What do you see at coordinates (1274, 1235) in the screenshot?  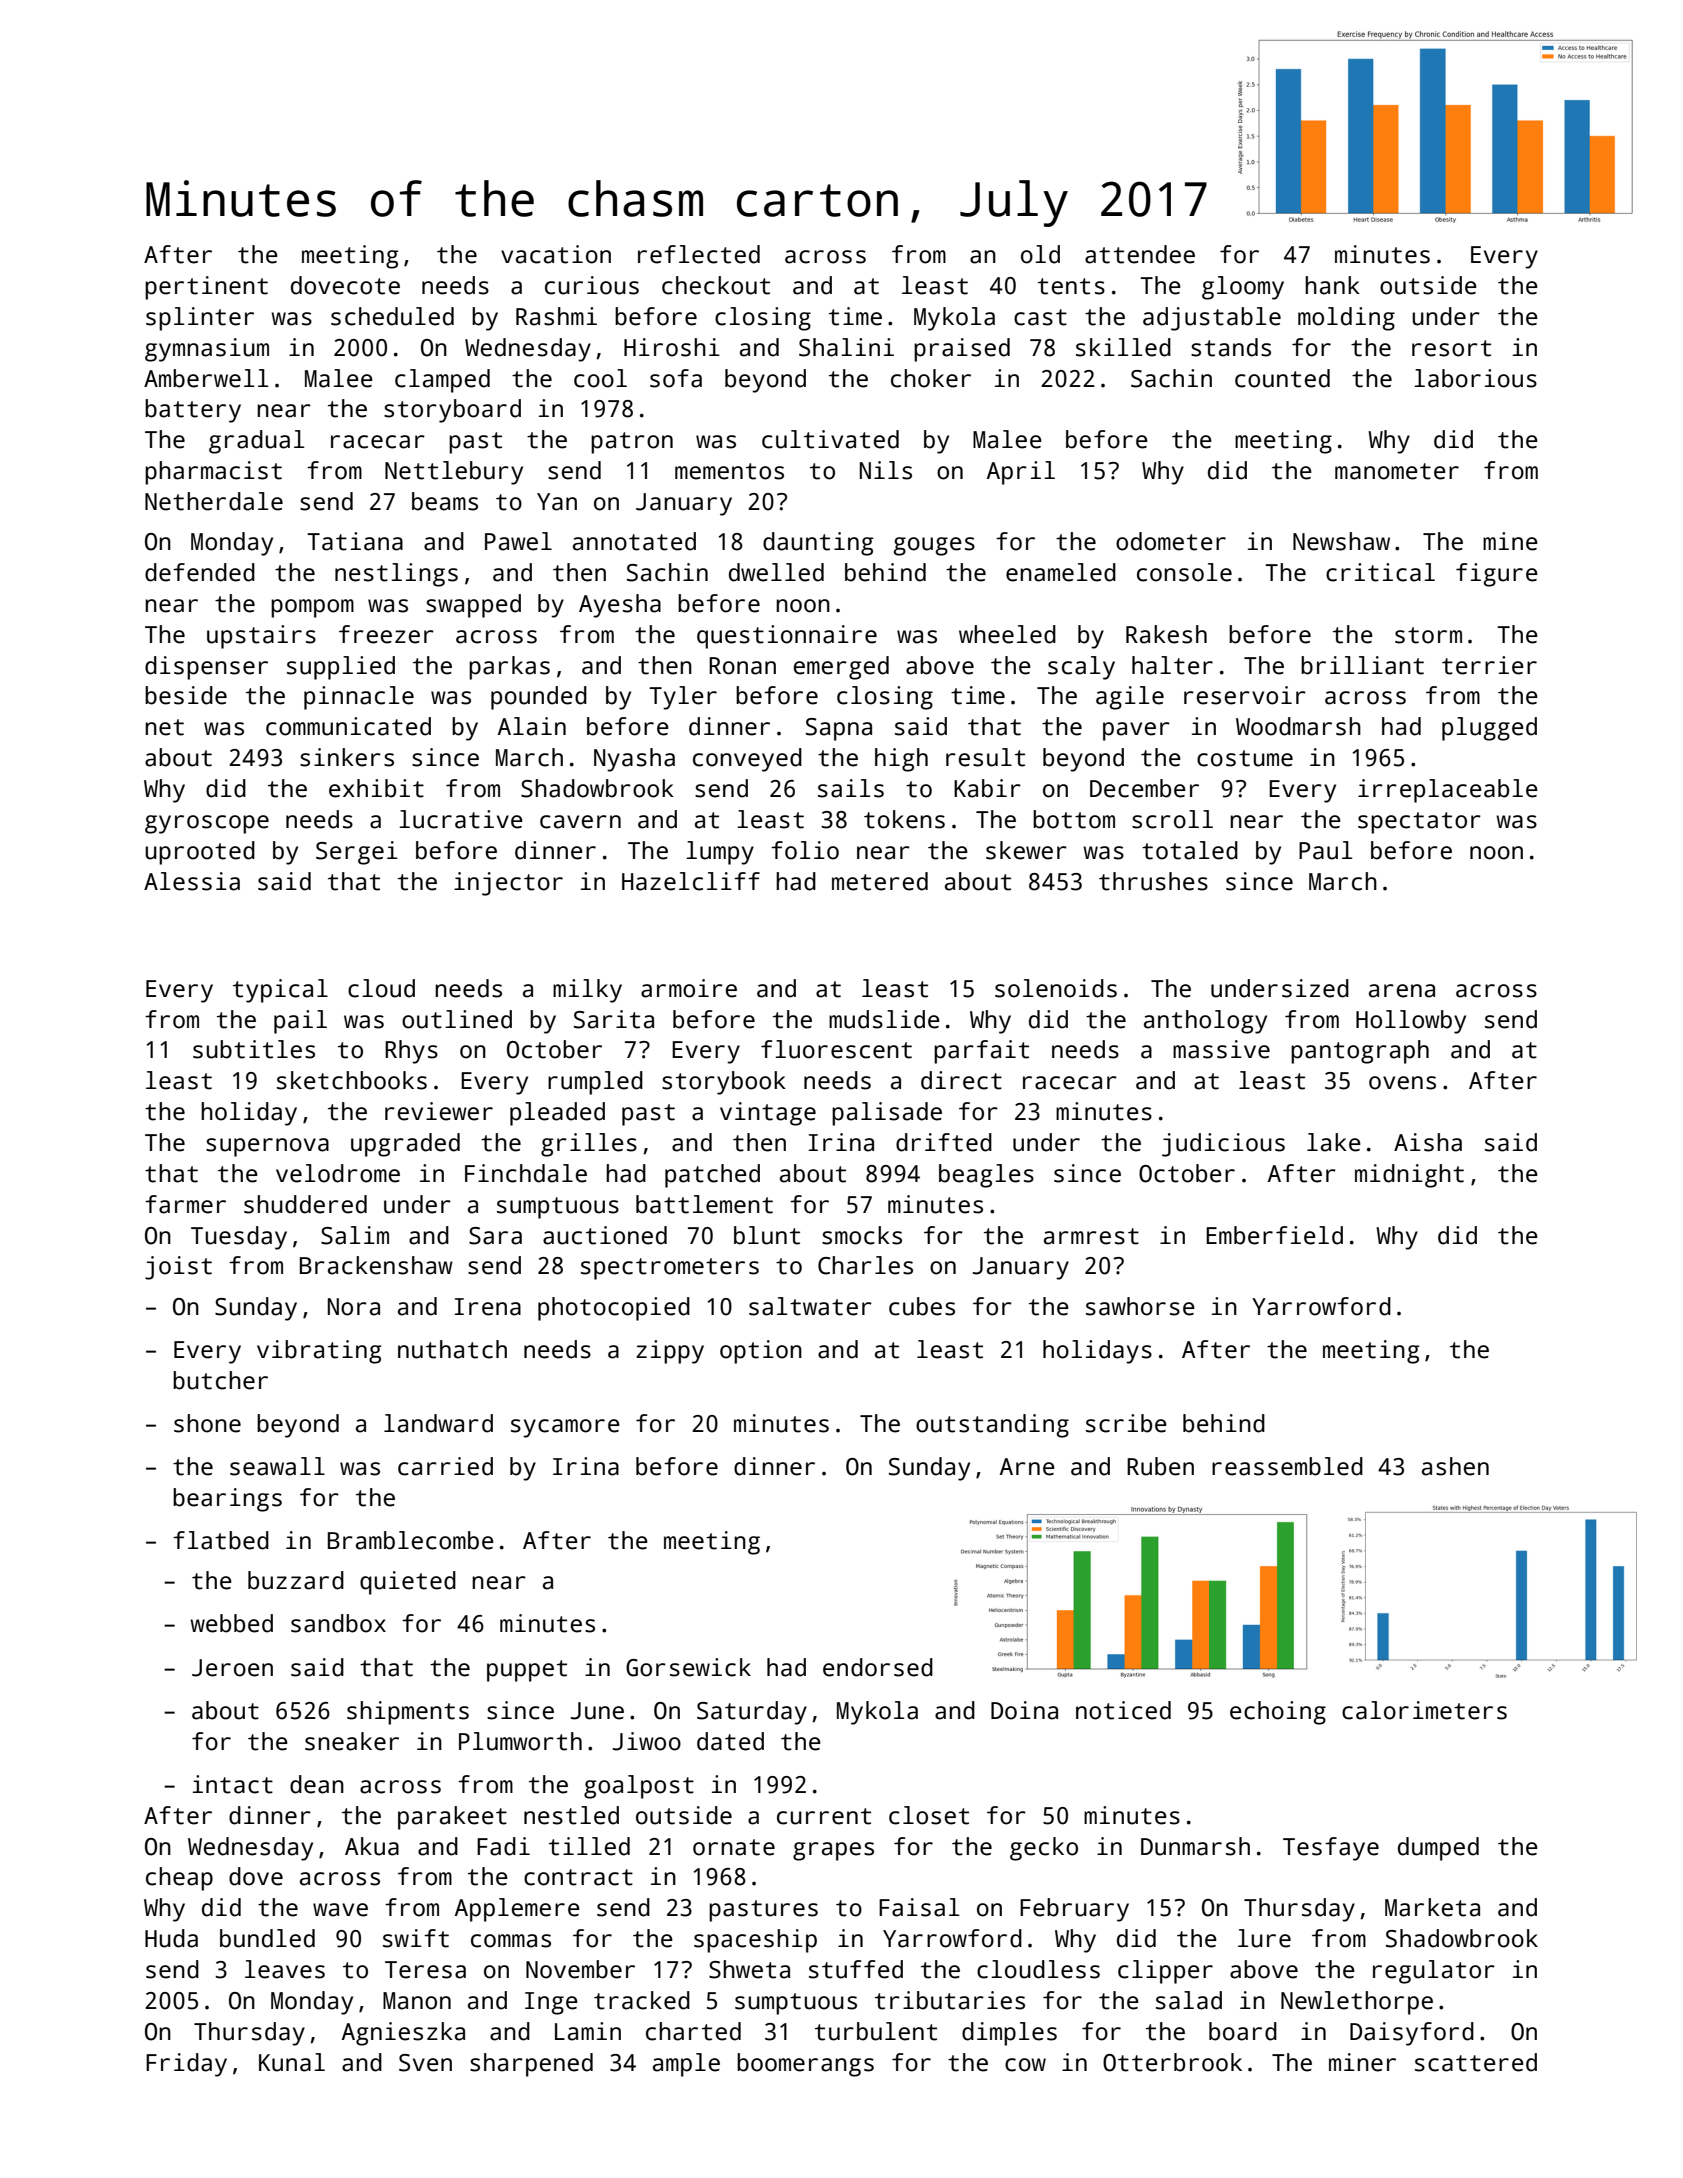 I see `Emberfield` at bounding box center [1274, 1235].
